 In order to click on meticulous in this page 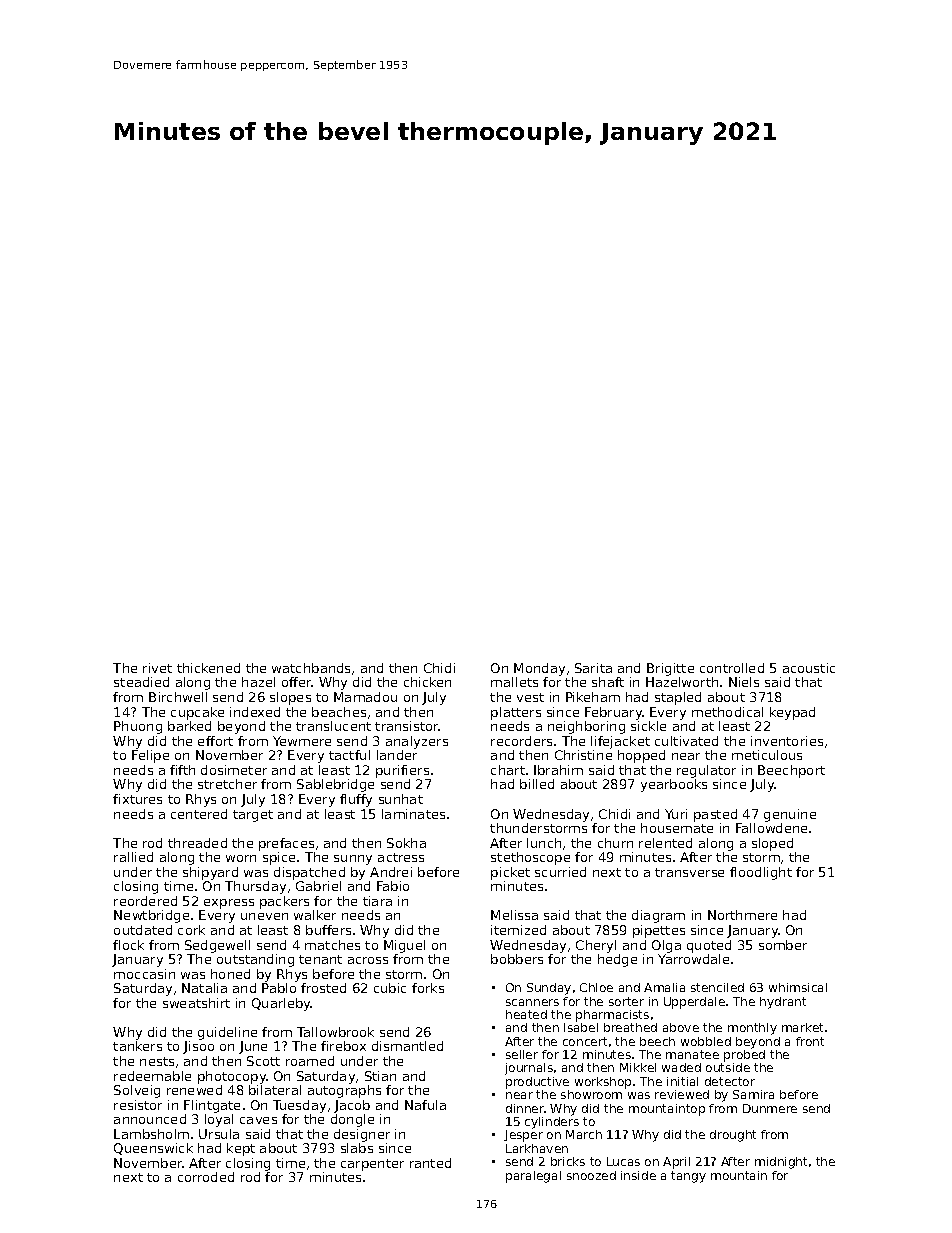, I will do `click(767, 755)`.
